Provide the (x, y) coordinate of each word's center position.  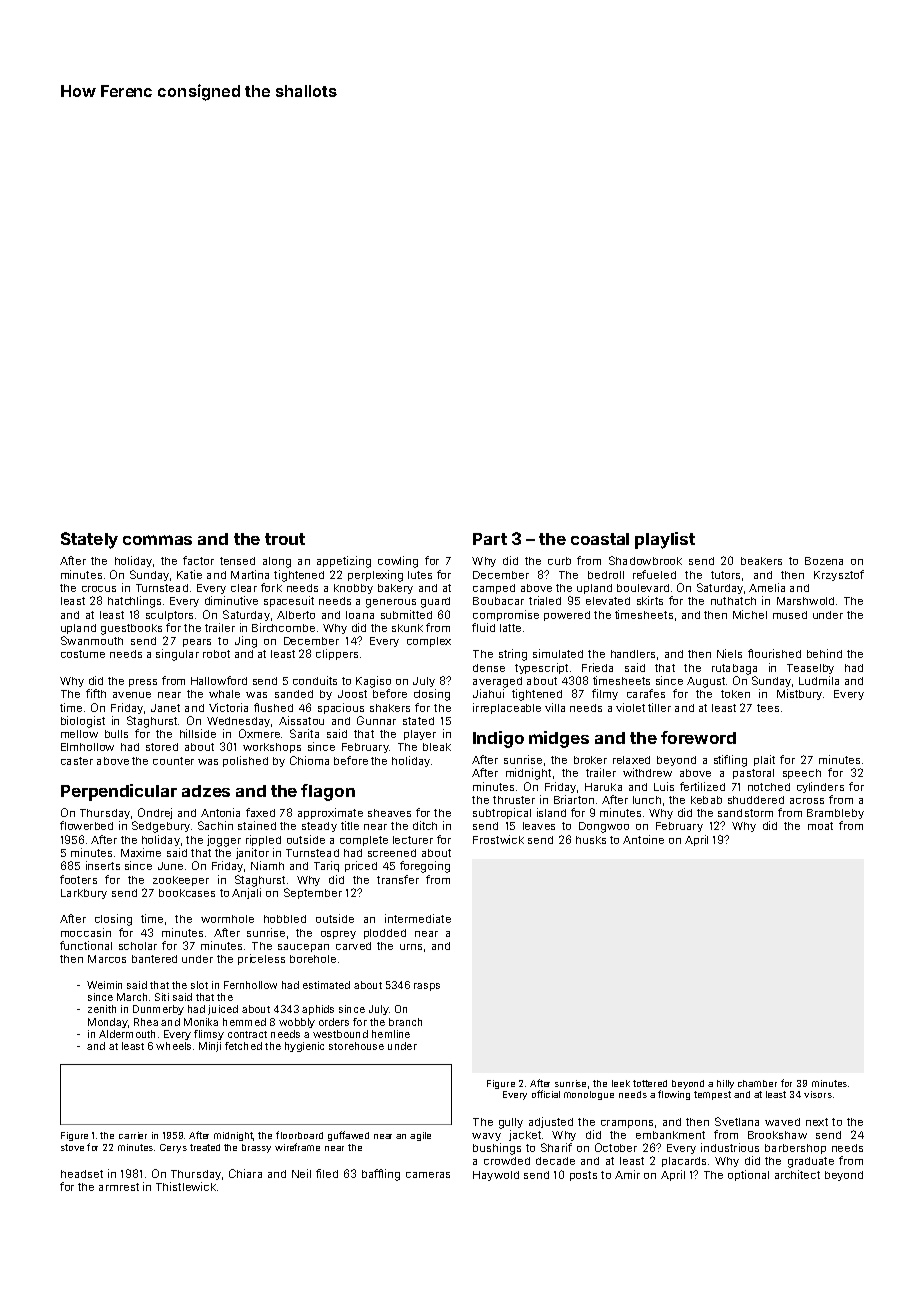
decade (555, 1161)
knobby (353, 589)
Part (490, 539)
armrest (119, 1187)
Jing (246, 642)
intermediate (418, 918)
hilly (725, 1084)
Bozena (824, 561)
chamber (757, 1083)
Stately (89, 540)
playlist (665, 540)
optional (748, 1175)
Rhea (146, 1022)
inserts (103, 865)
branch (405, 1022)
